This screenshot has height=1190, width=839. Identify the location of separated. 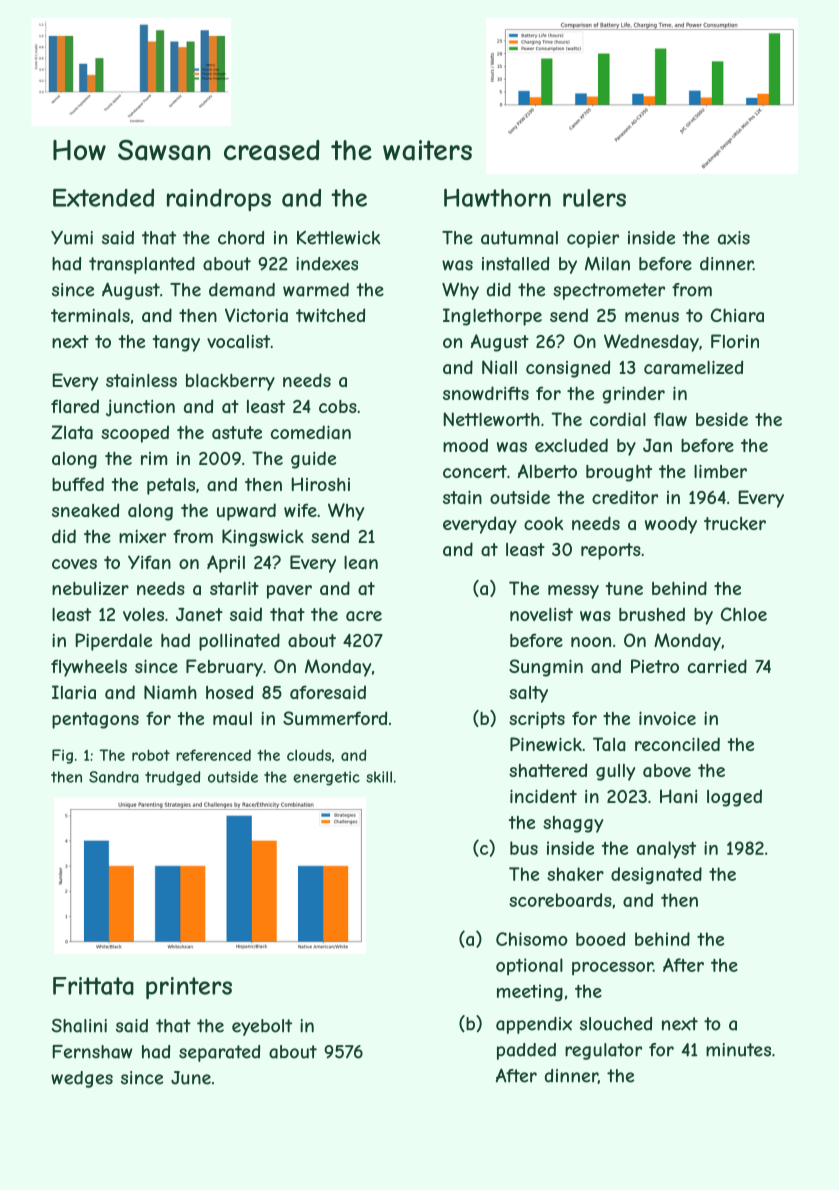
(219, 1053).
